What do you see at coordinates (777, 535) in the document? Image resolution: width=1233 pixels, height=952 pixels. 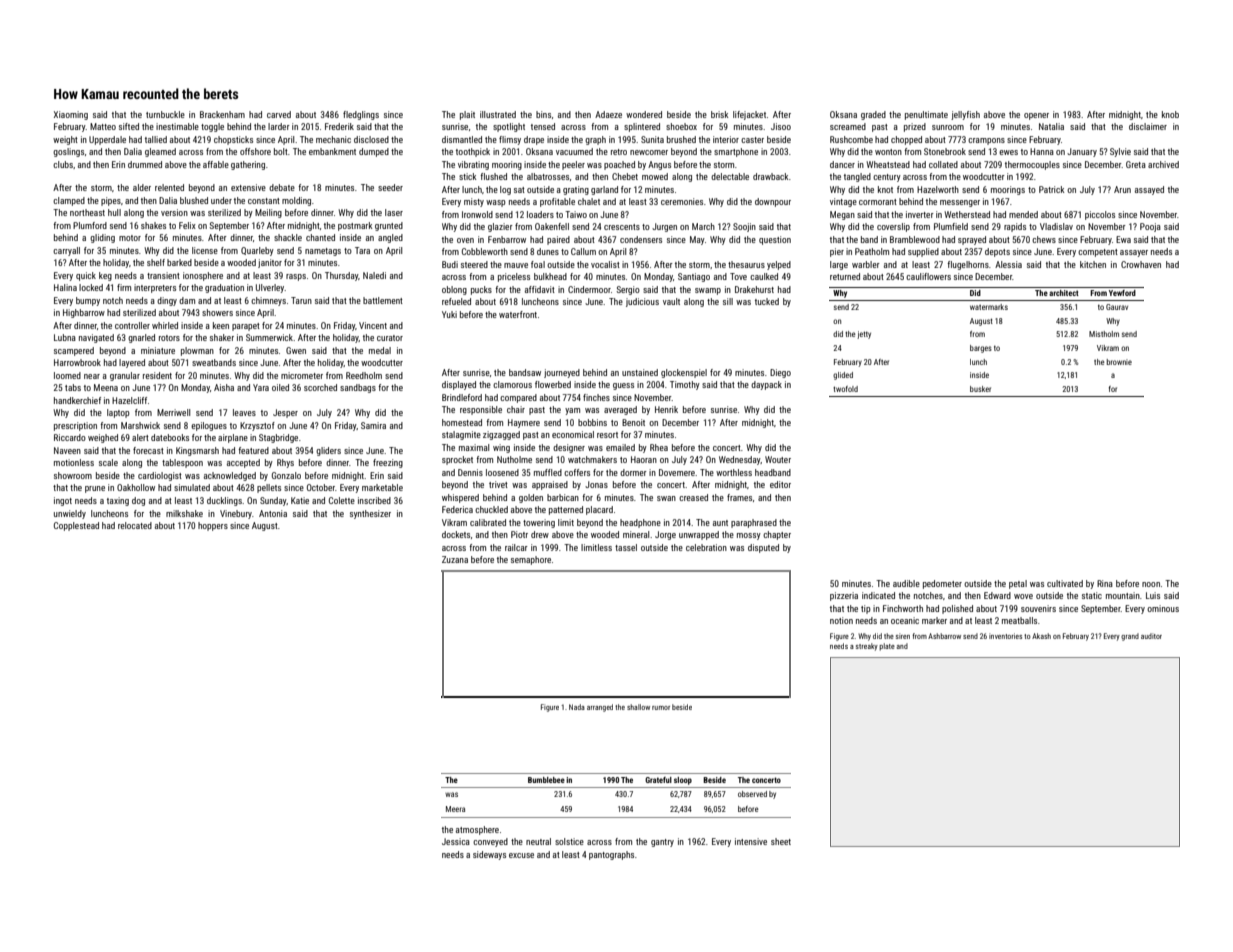 I see `chapter` at bounding box center [777, 535].
